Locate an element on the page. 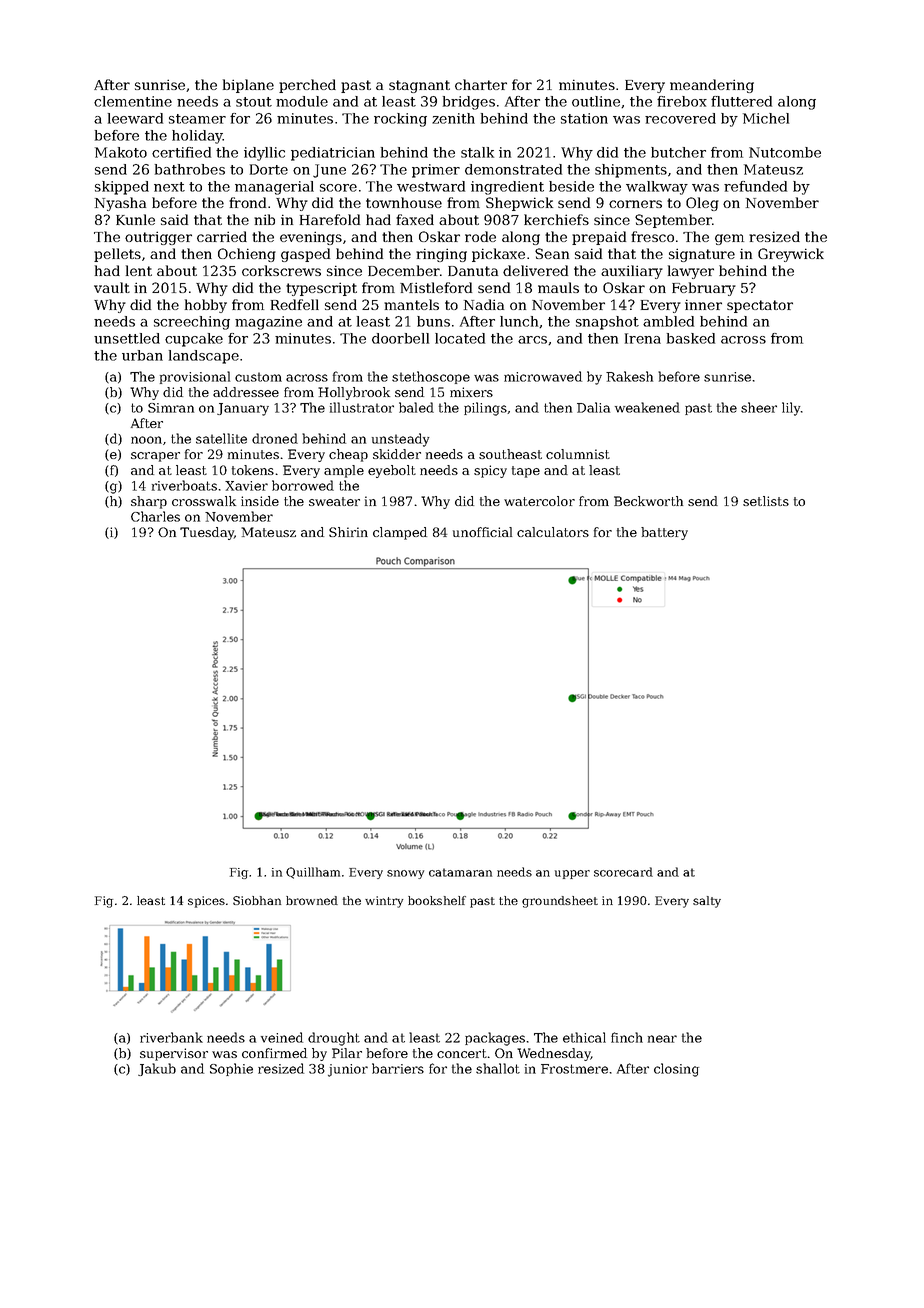 The width and height of the image is (924, 1308). bookshelf is located at coordinates (437, 900).
